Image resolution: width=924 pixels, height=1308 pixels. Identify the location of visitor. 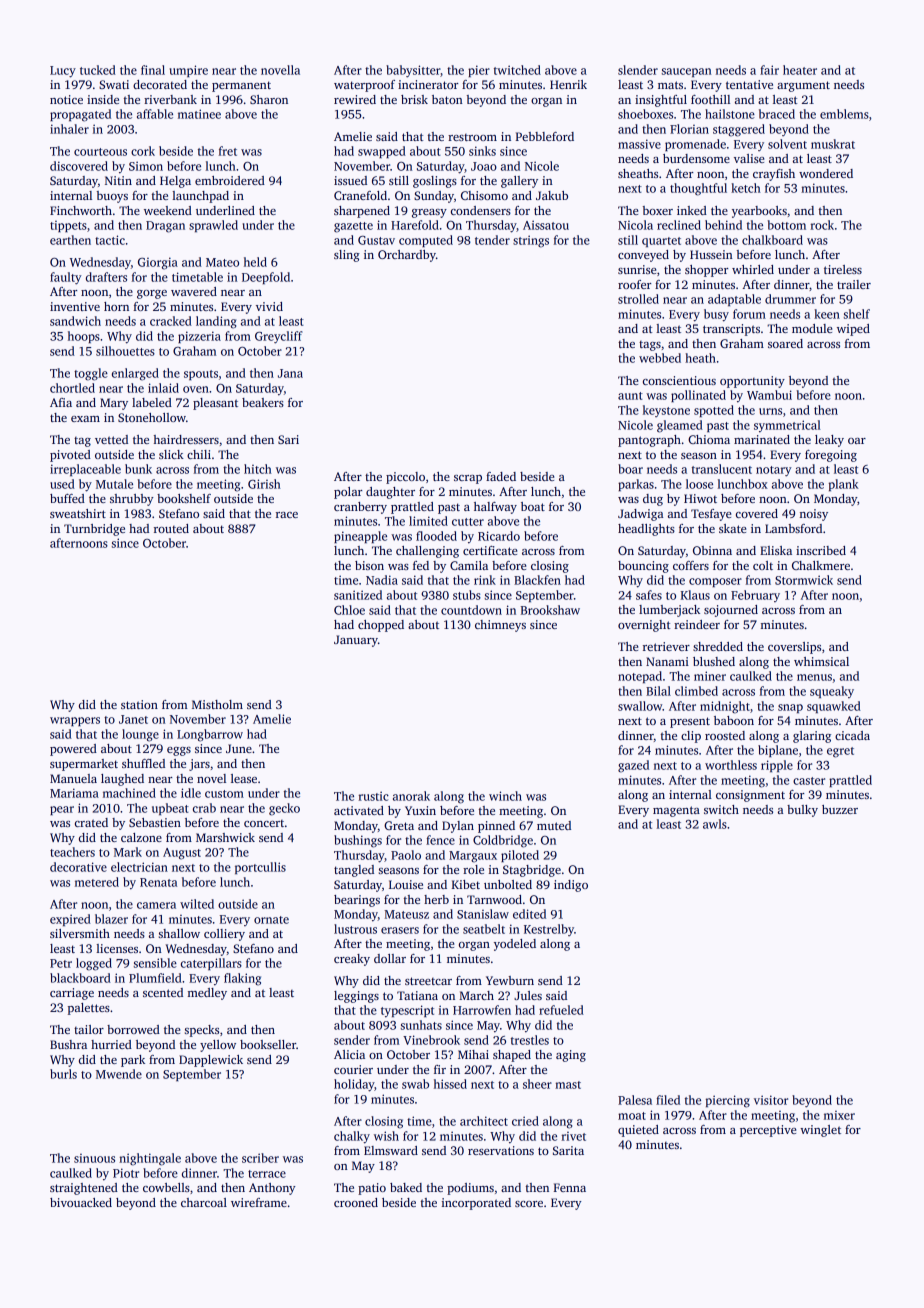
(771, 1100).
